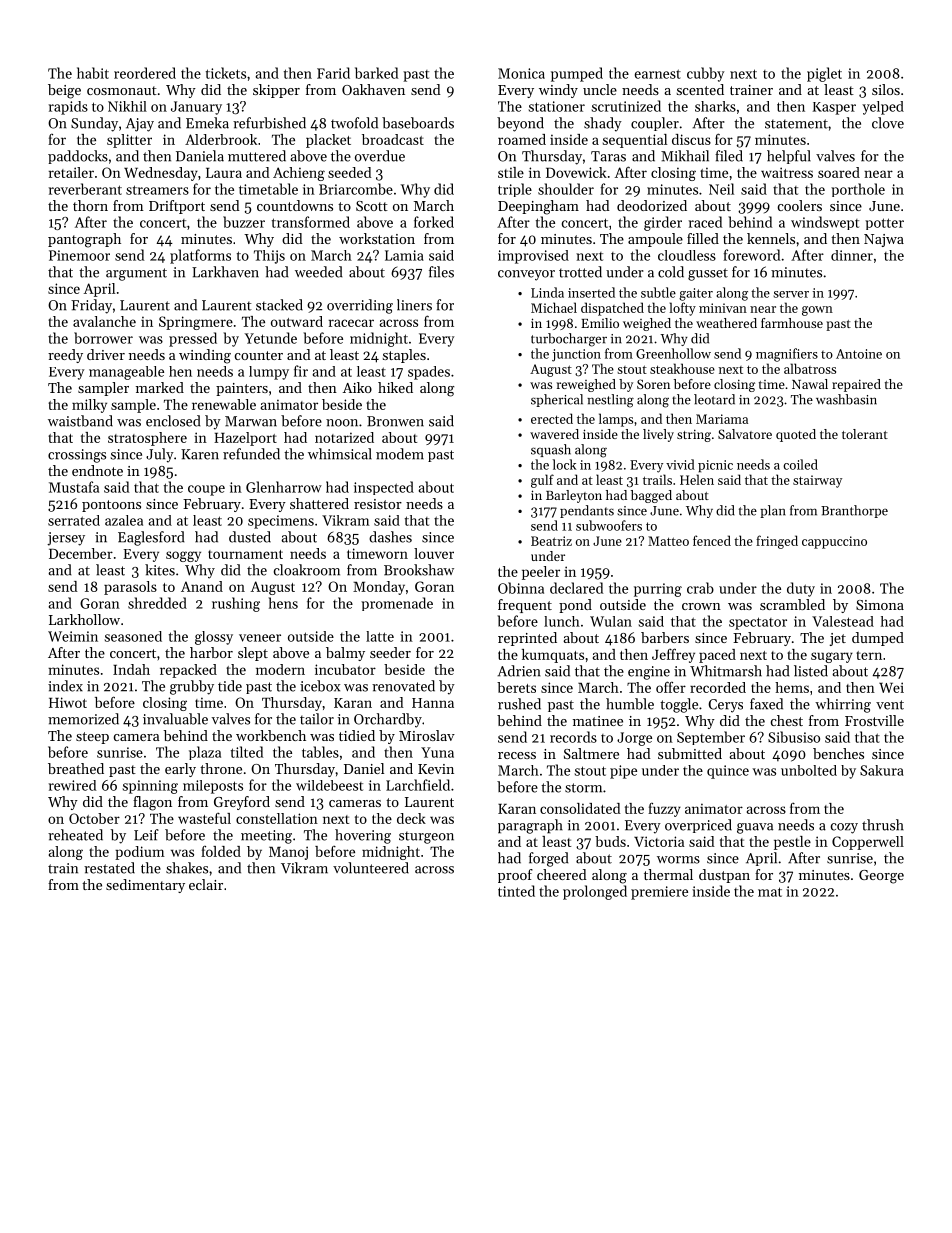  I want to click on repaired, so click(856, 385).
